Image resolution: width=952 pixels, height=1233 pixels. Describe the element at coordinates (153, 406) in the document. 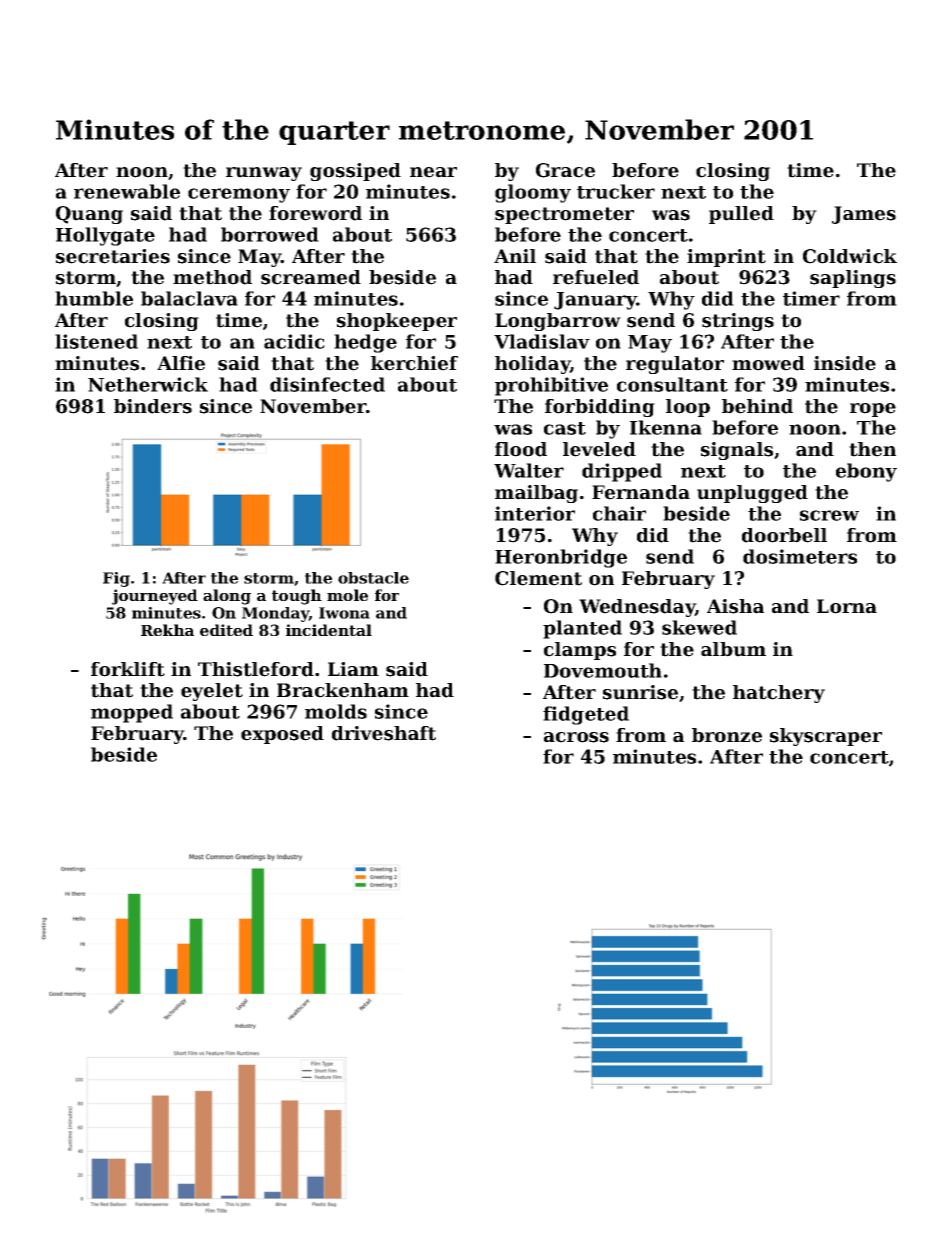

I see `binders` at that location.
